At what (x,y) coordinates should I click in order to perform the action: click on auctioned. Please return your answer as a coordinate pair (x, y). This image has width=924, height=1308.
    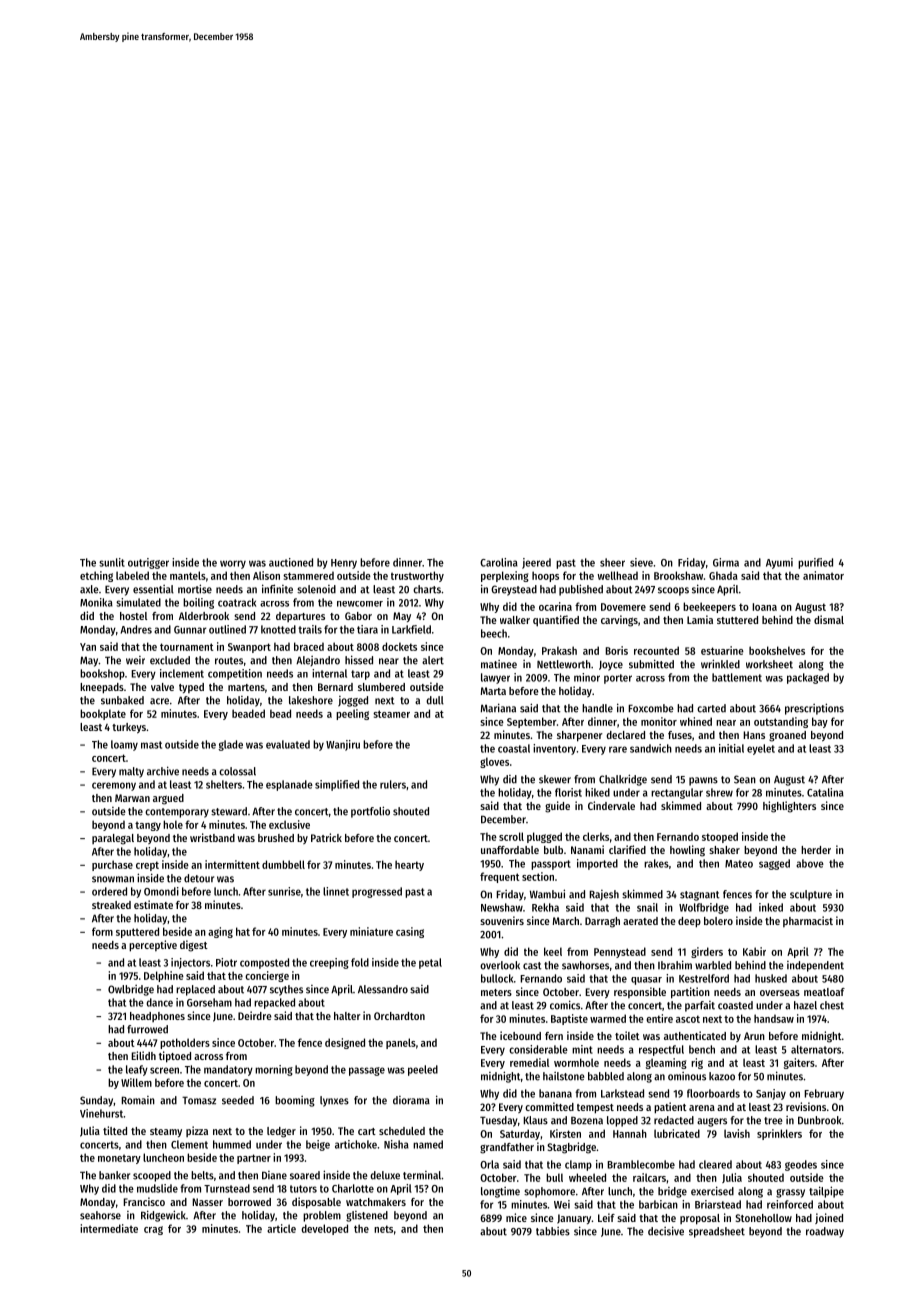
    Looking at the image, I should click on (291, 562).
